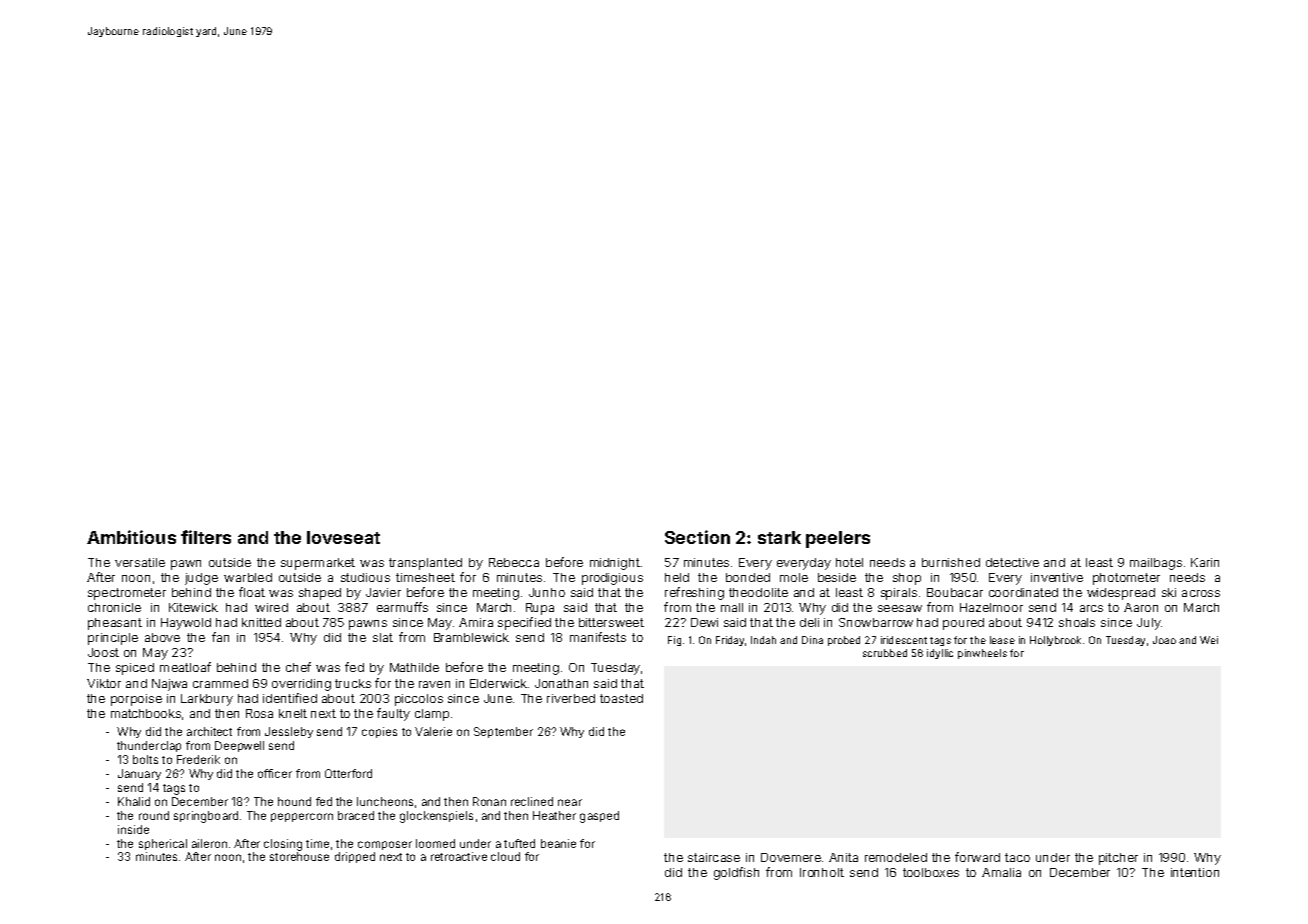  Describe the element at coordinates (697, 537) in the screenshot. I see `Section` at that location.
